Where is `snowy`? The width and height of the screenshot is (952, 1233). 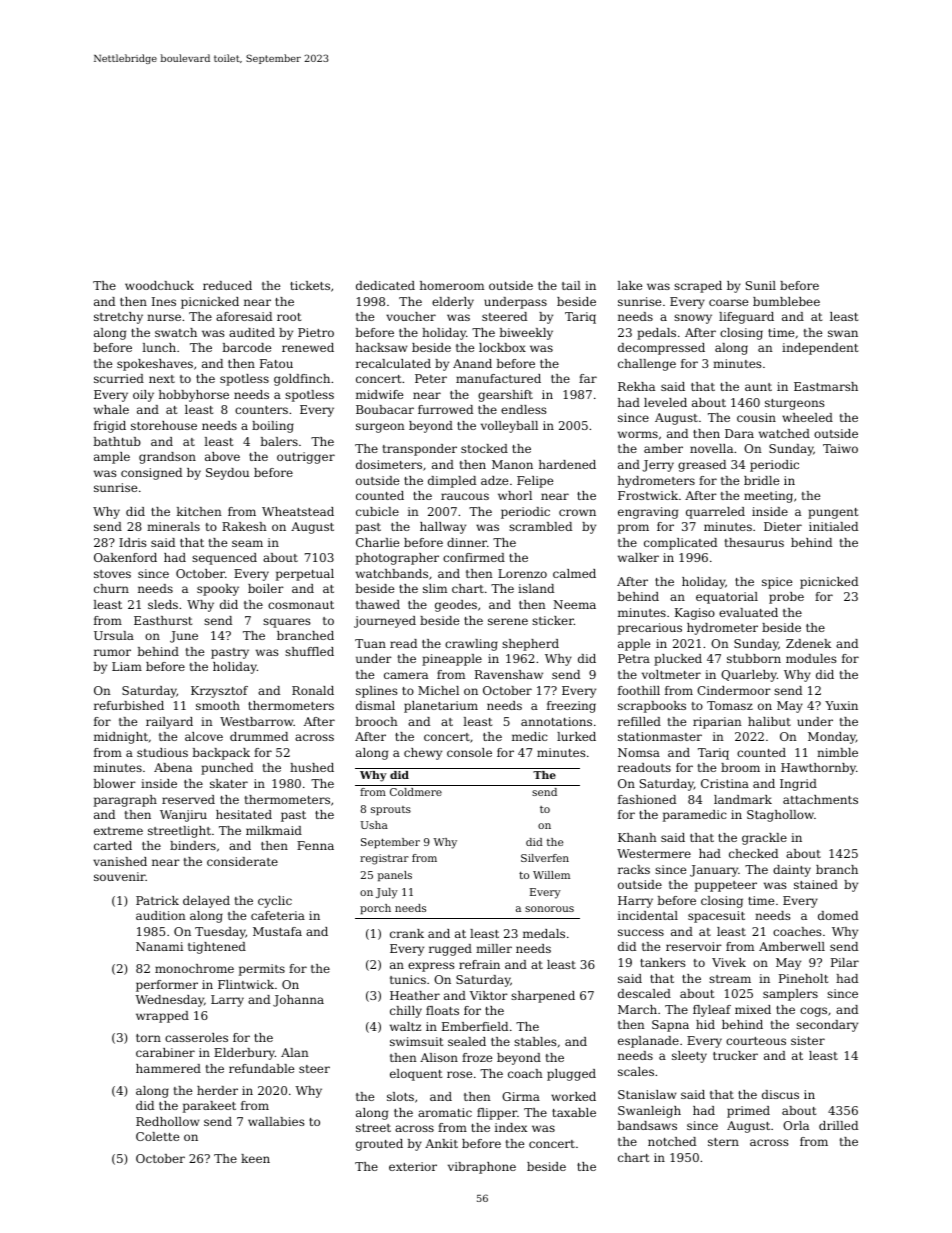
snowy is located at coordinates (693, 319).
